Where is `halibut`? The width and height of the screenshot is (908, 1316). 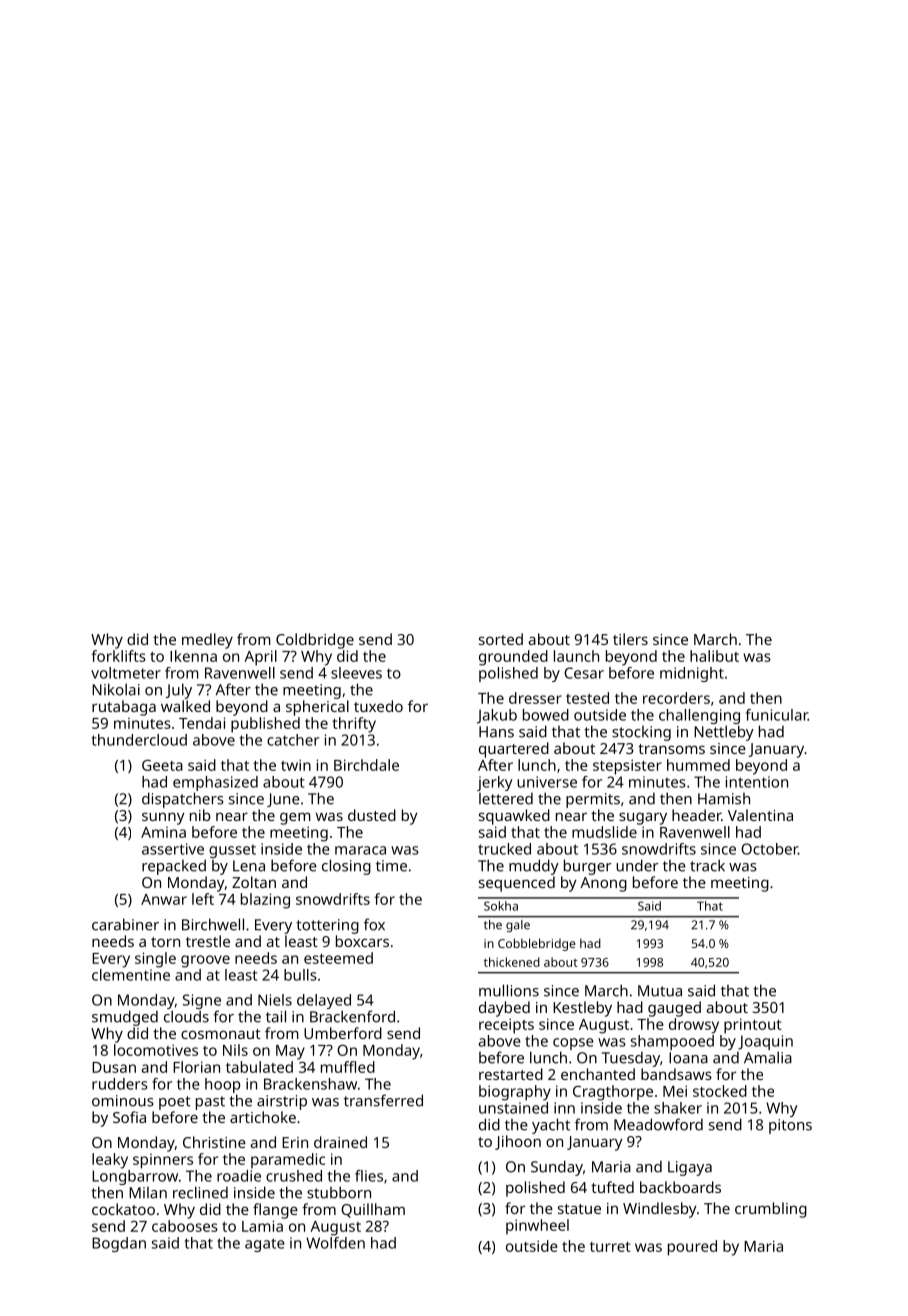
halibut is located at coordinates (714, 656).
